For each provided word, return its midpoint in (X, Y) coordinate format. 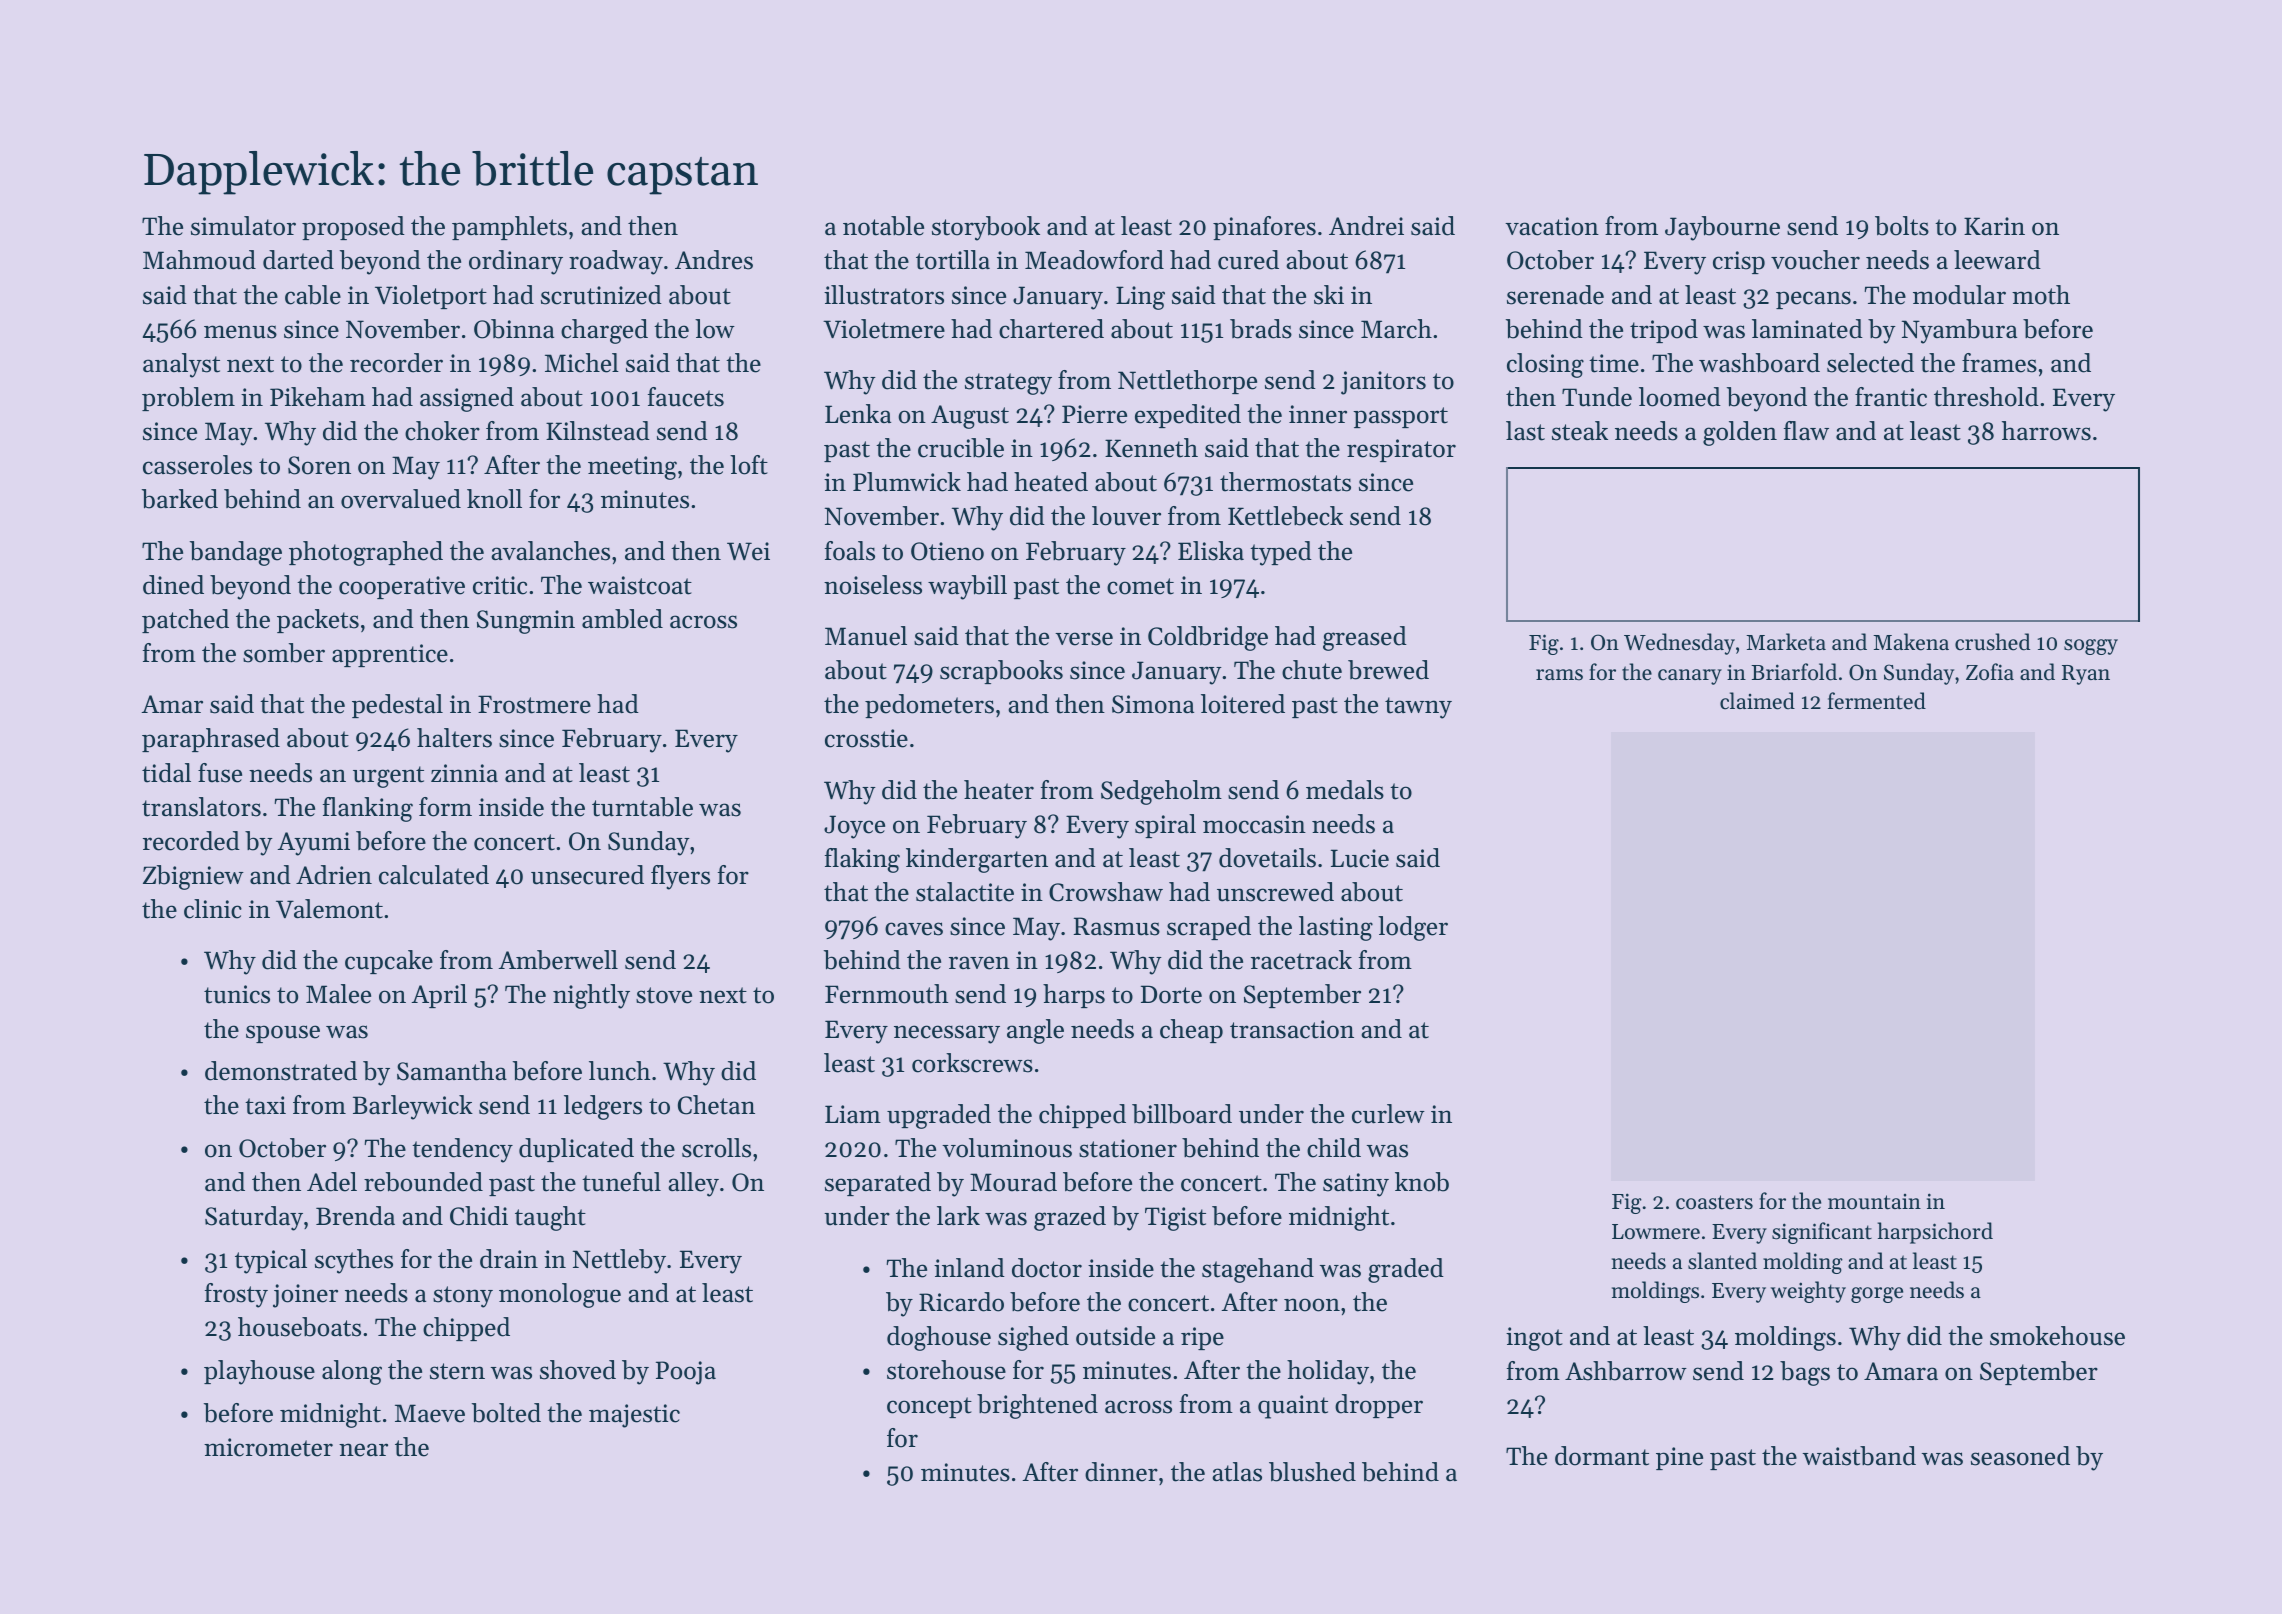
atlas (1237, 1472)
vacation (1552, 226)
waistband (1859, 1456)
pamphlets (509, 228)
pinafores (1264, 228)
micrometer (268, 1447)
